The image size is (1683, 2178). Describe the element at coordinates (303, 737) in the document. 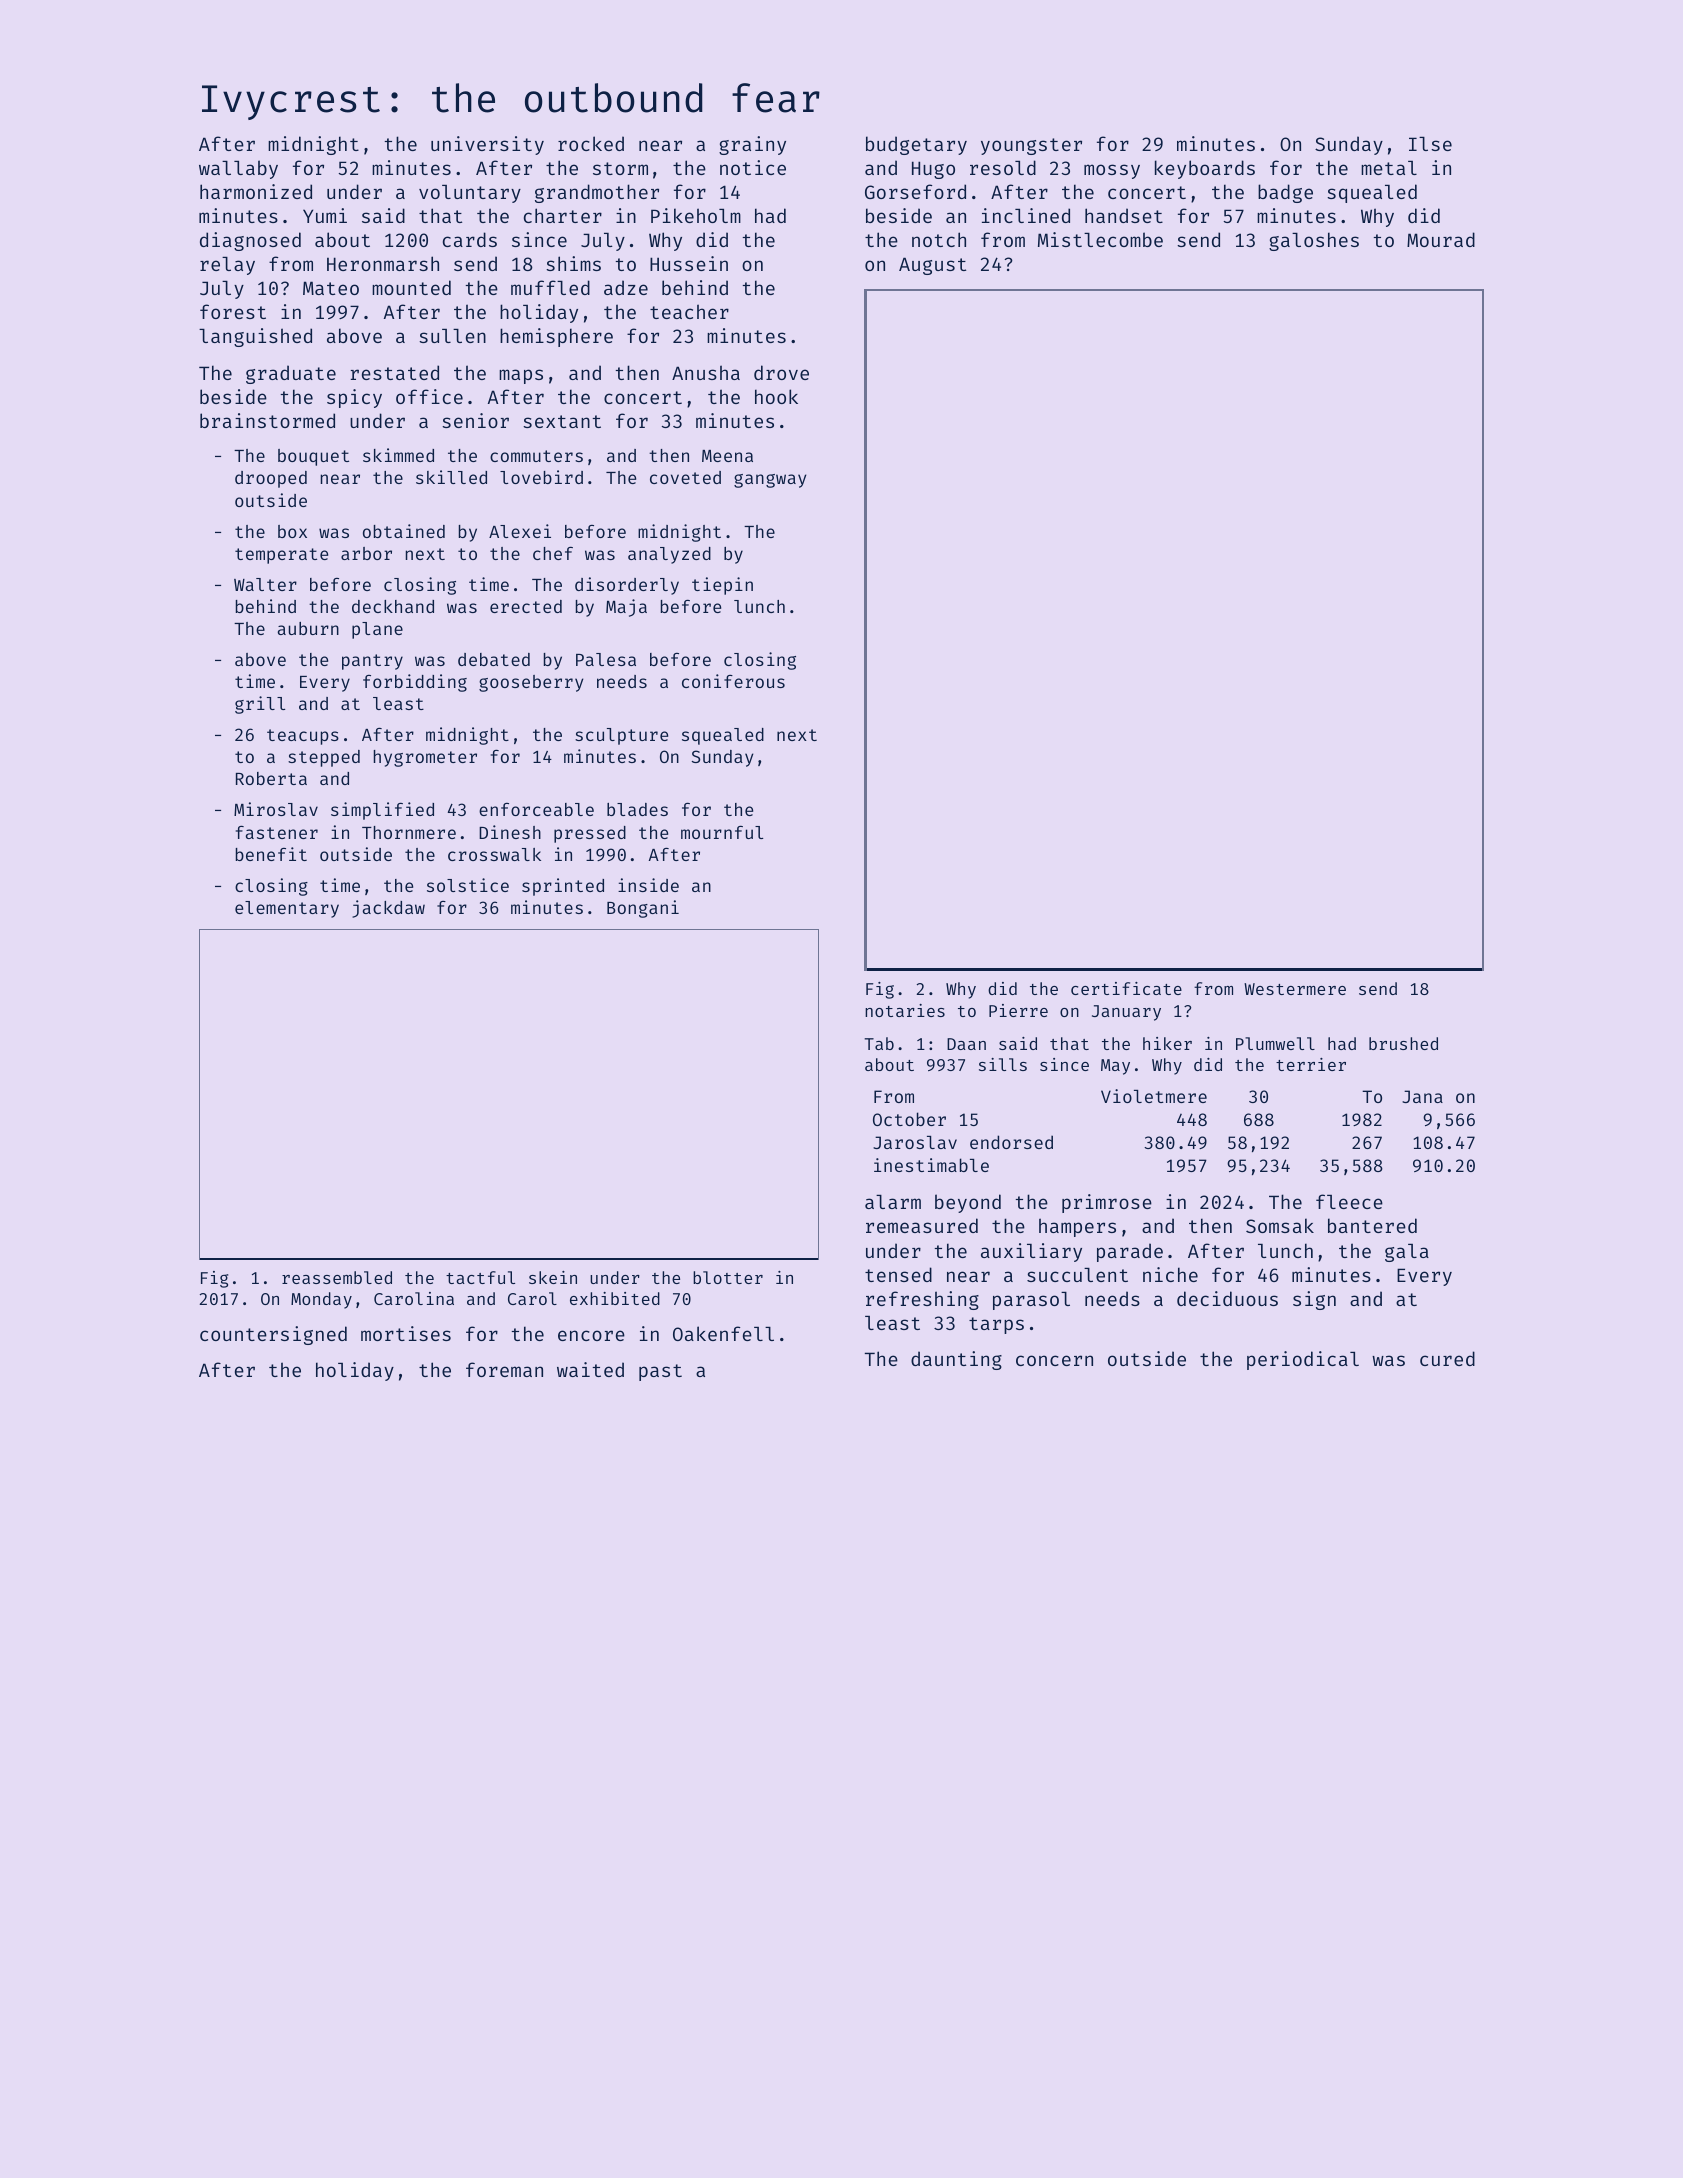

I see `teacups` at that location.
